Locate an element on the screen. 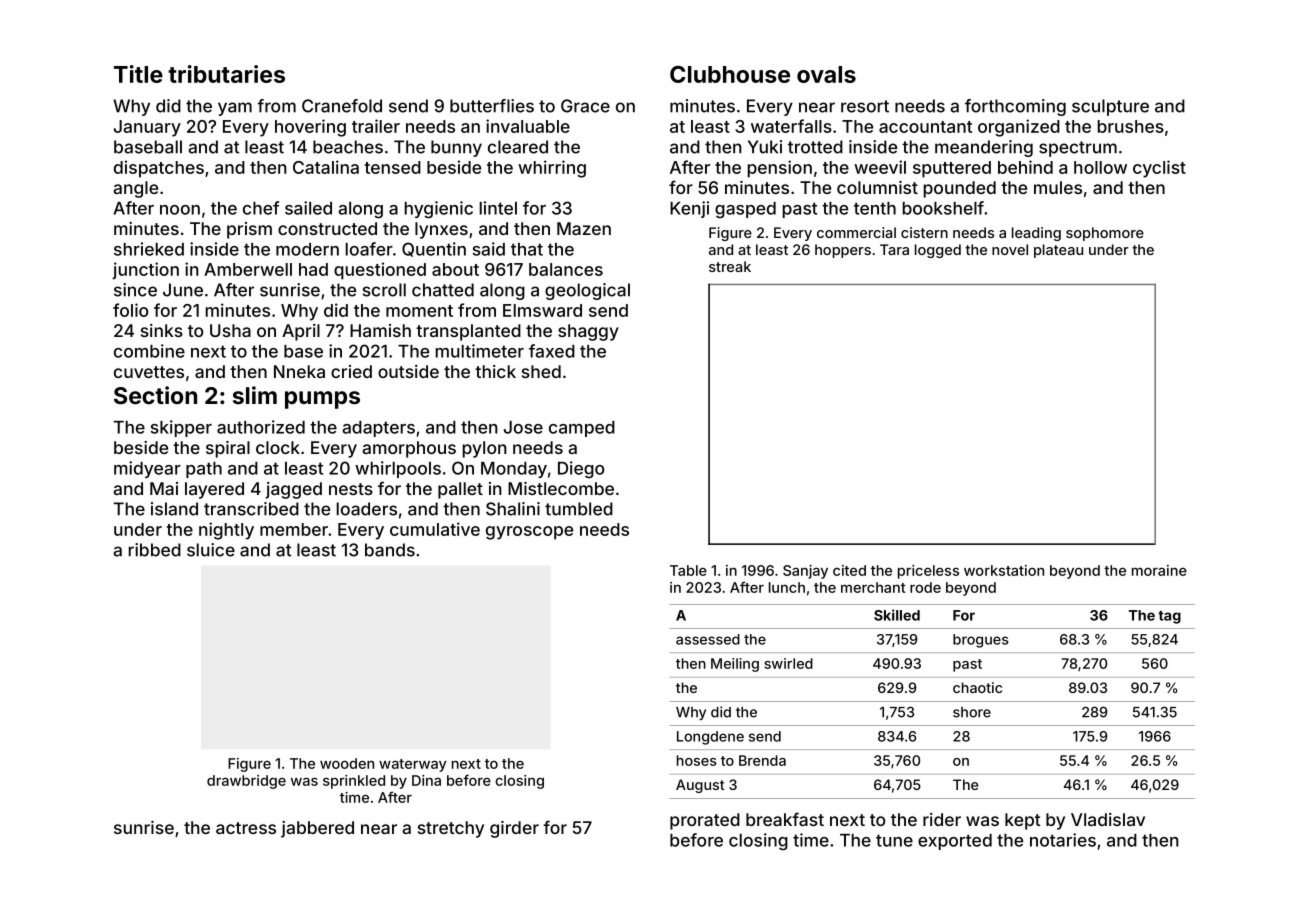  Table is located at coordinates (688, 570).
